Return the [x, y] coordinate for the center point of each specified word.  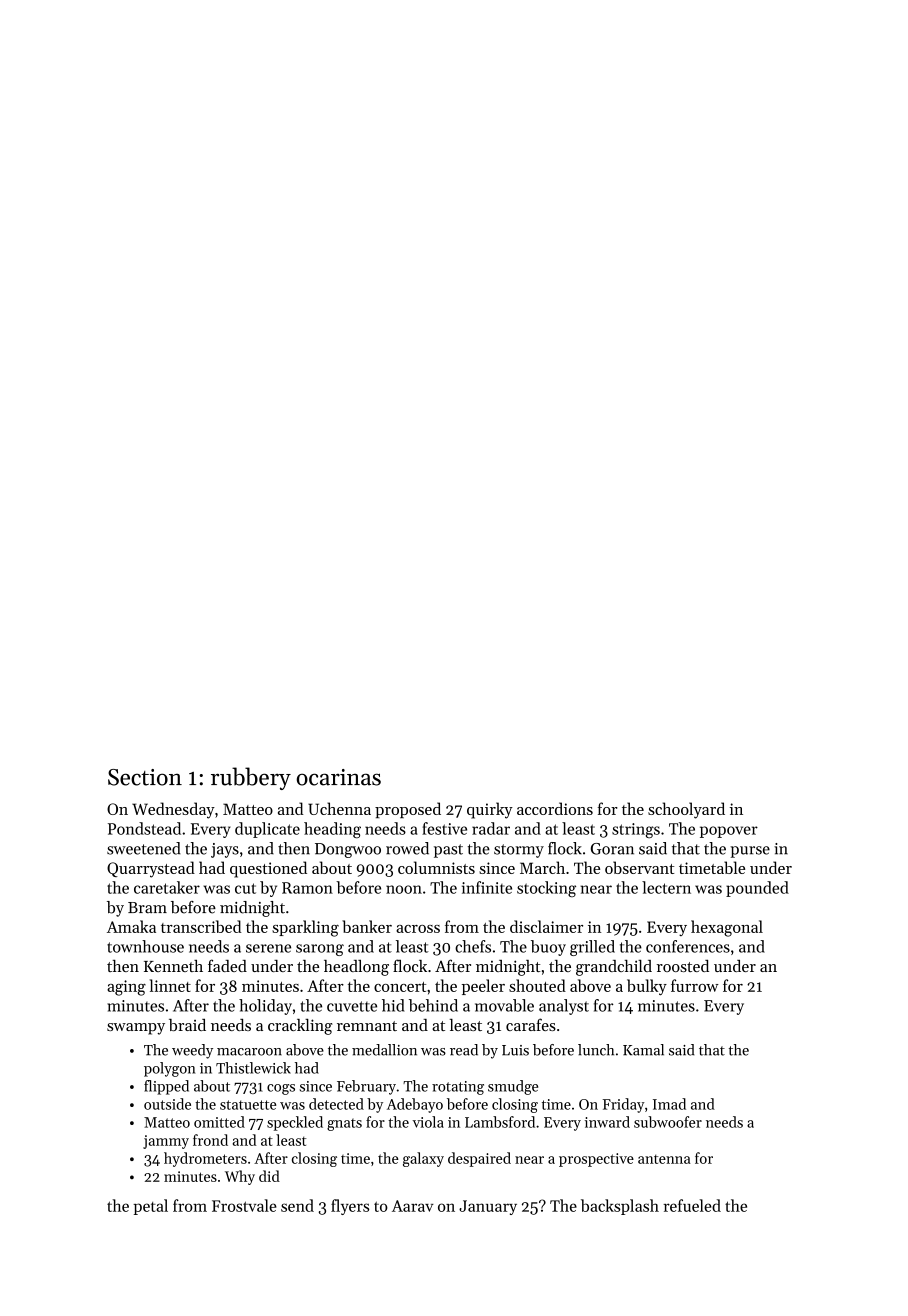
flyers [350, 1207]
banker [367, 926]
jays [225, 850]
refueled [692, 1205]
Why [240, 1177]
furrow [695, 985]
